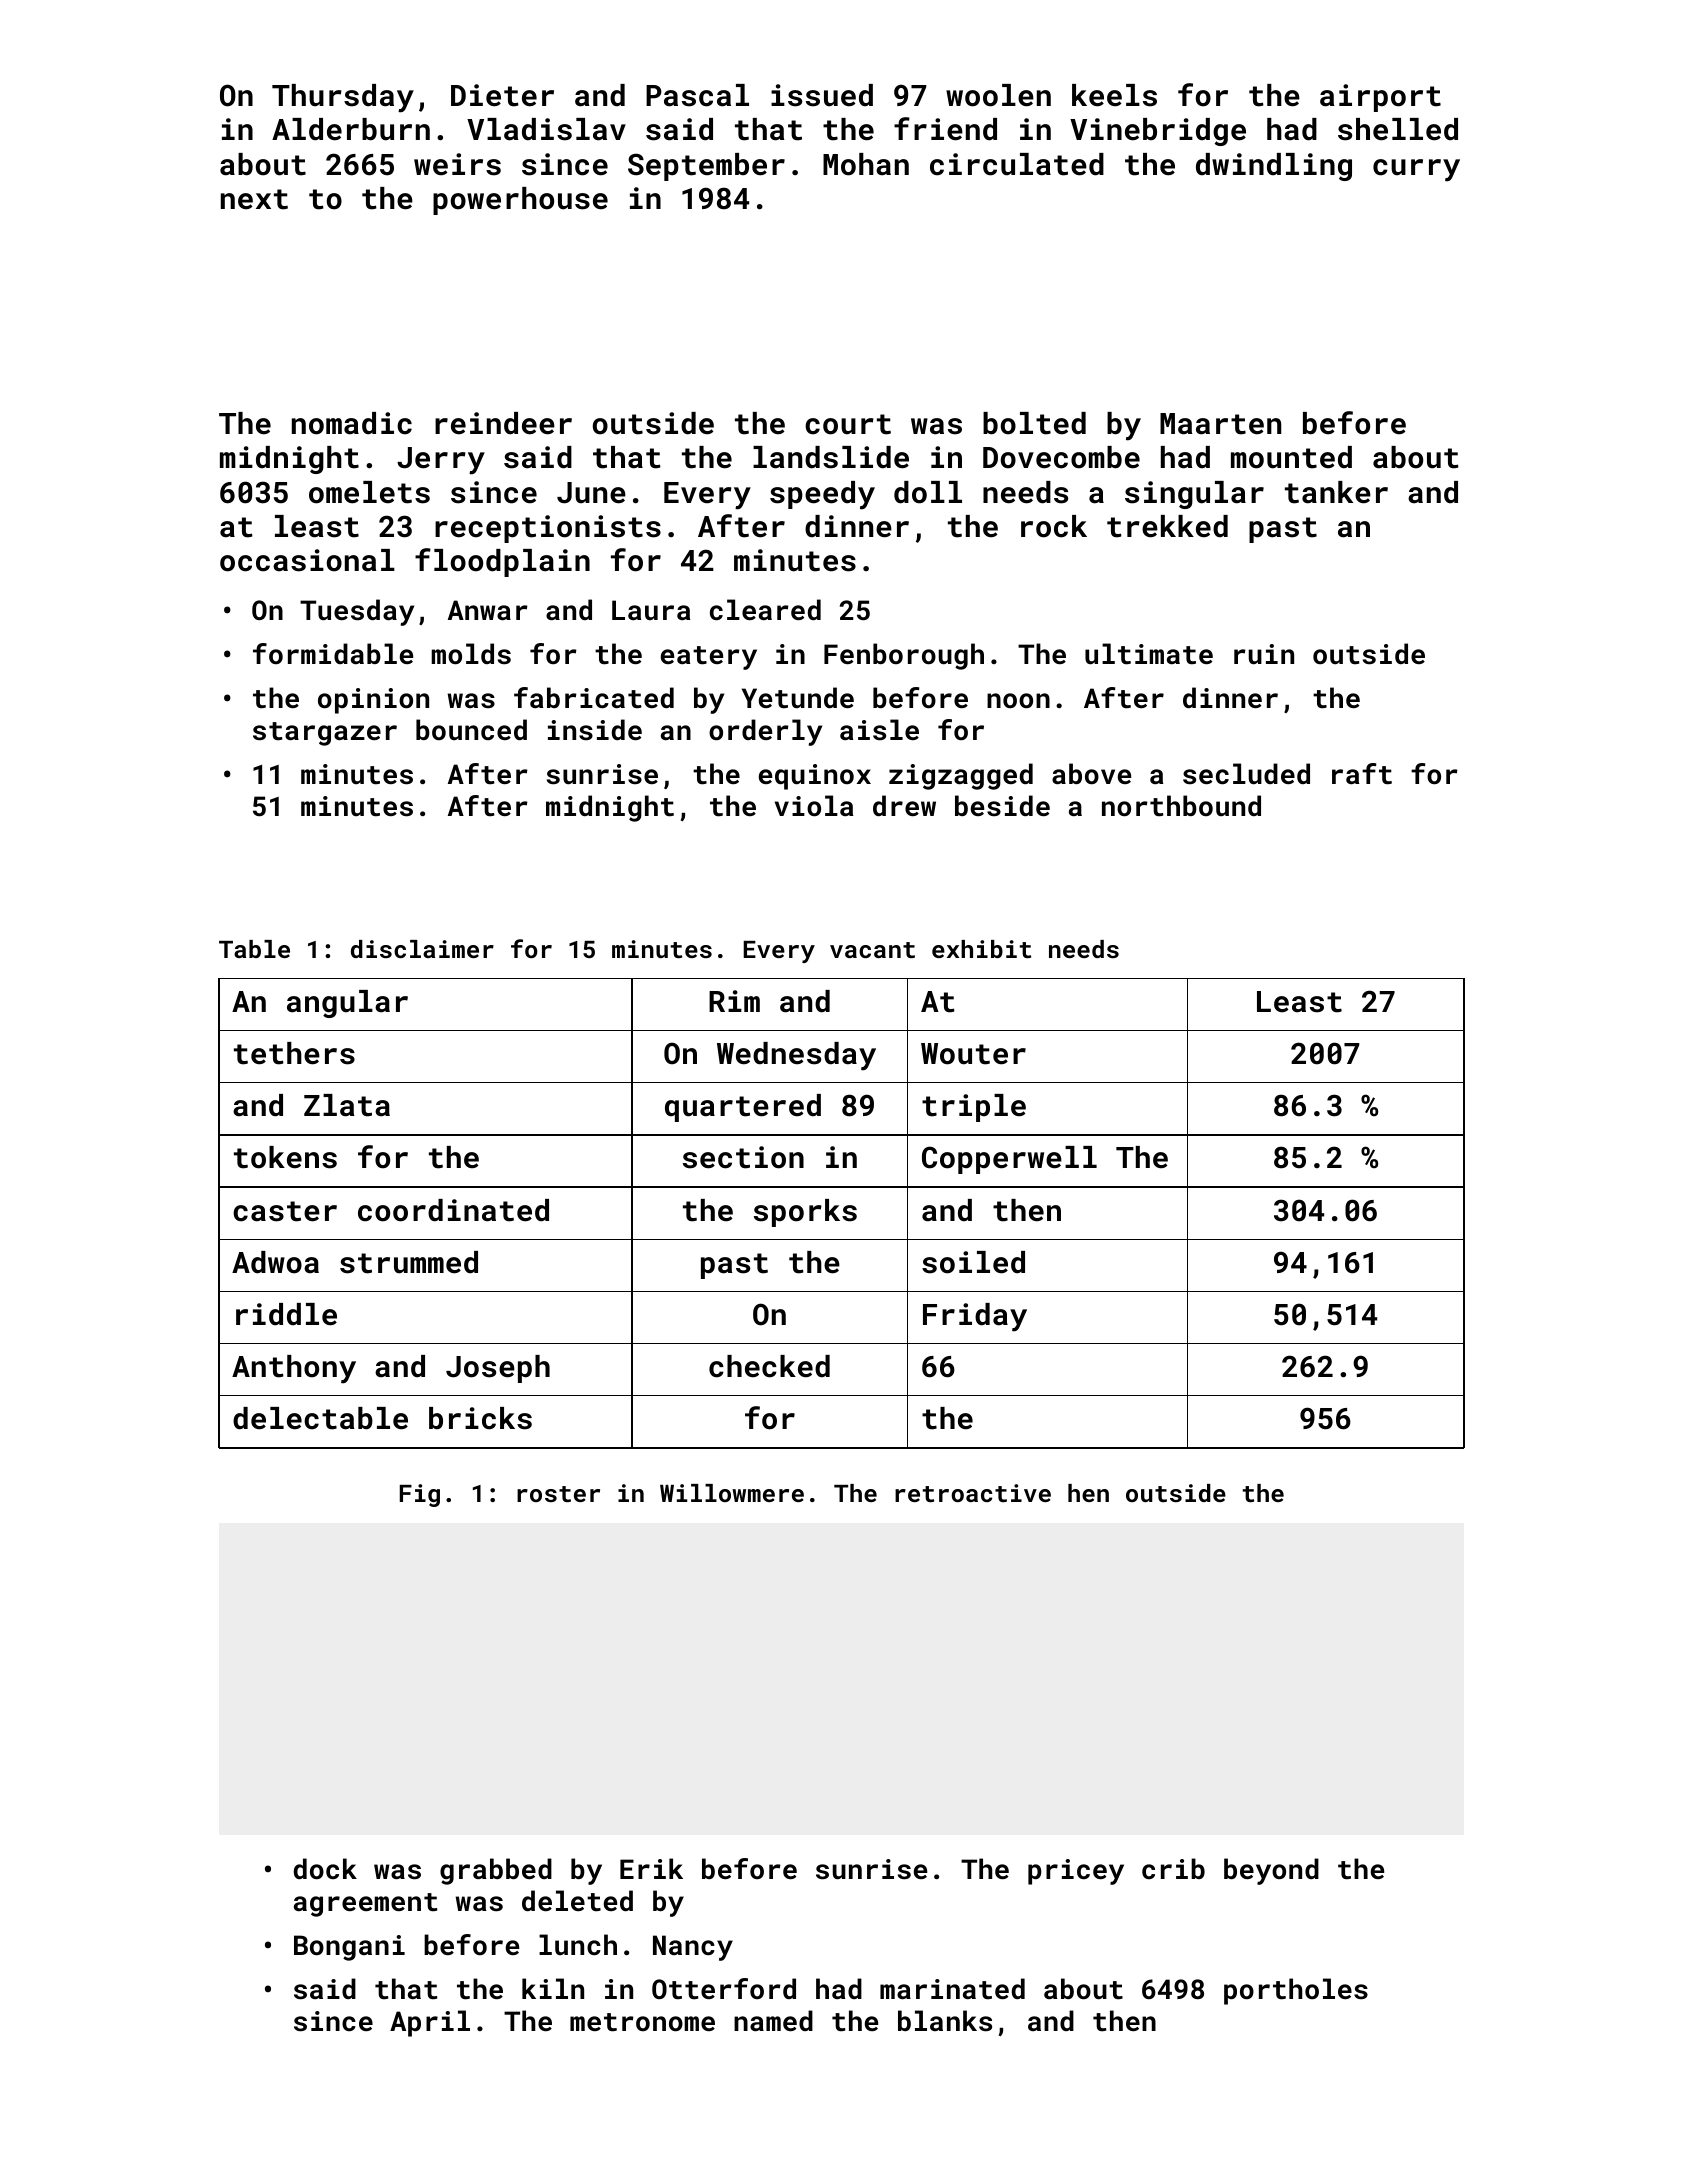 The height and width of the image is (2178, 1683). Describe the element at coordinates (822, 495) in the image. I see `speedy` at that location.
